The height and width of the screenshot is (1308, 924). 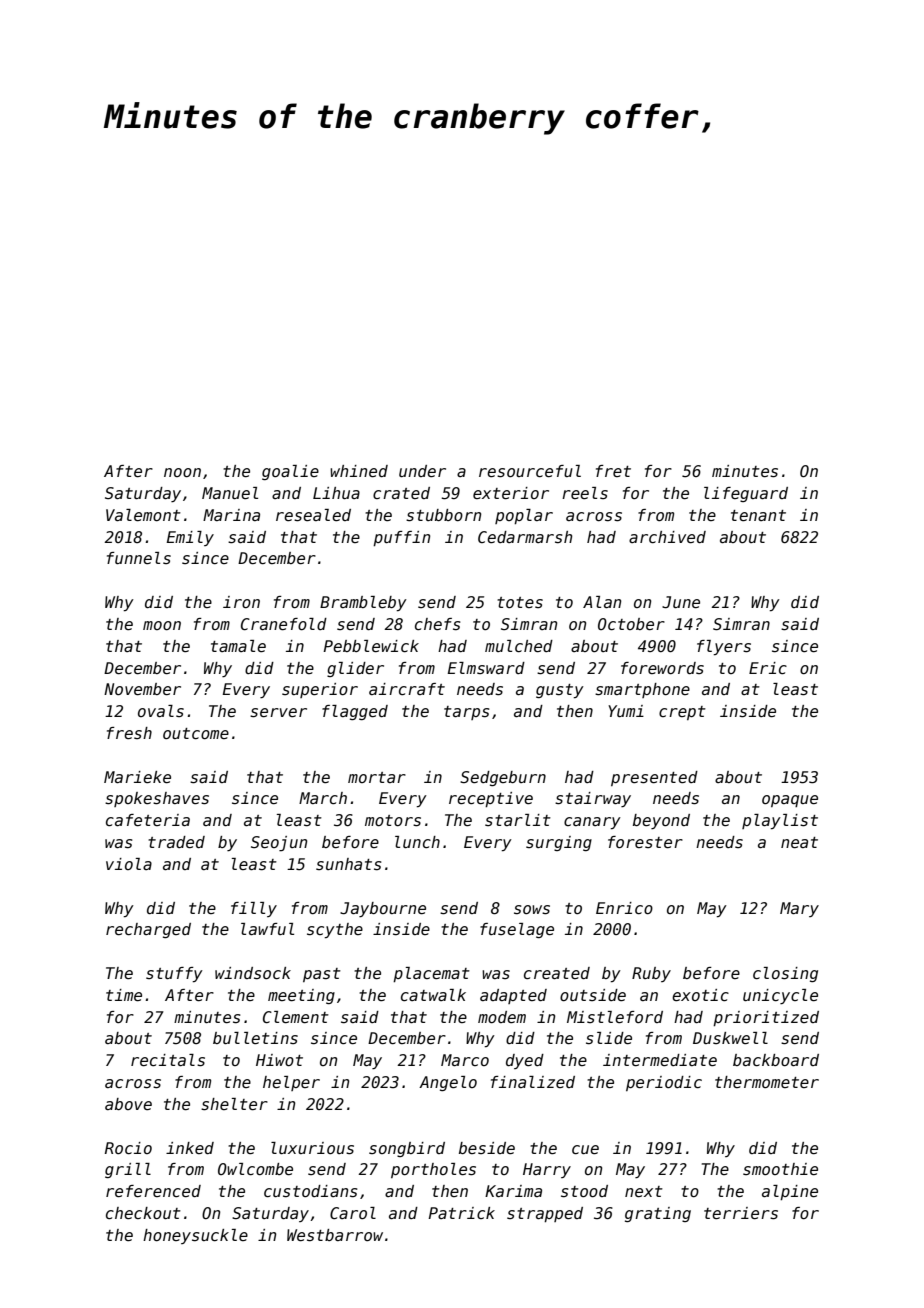 I want to click on archived, so click(x=667, y=537).
